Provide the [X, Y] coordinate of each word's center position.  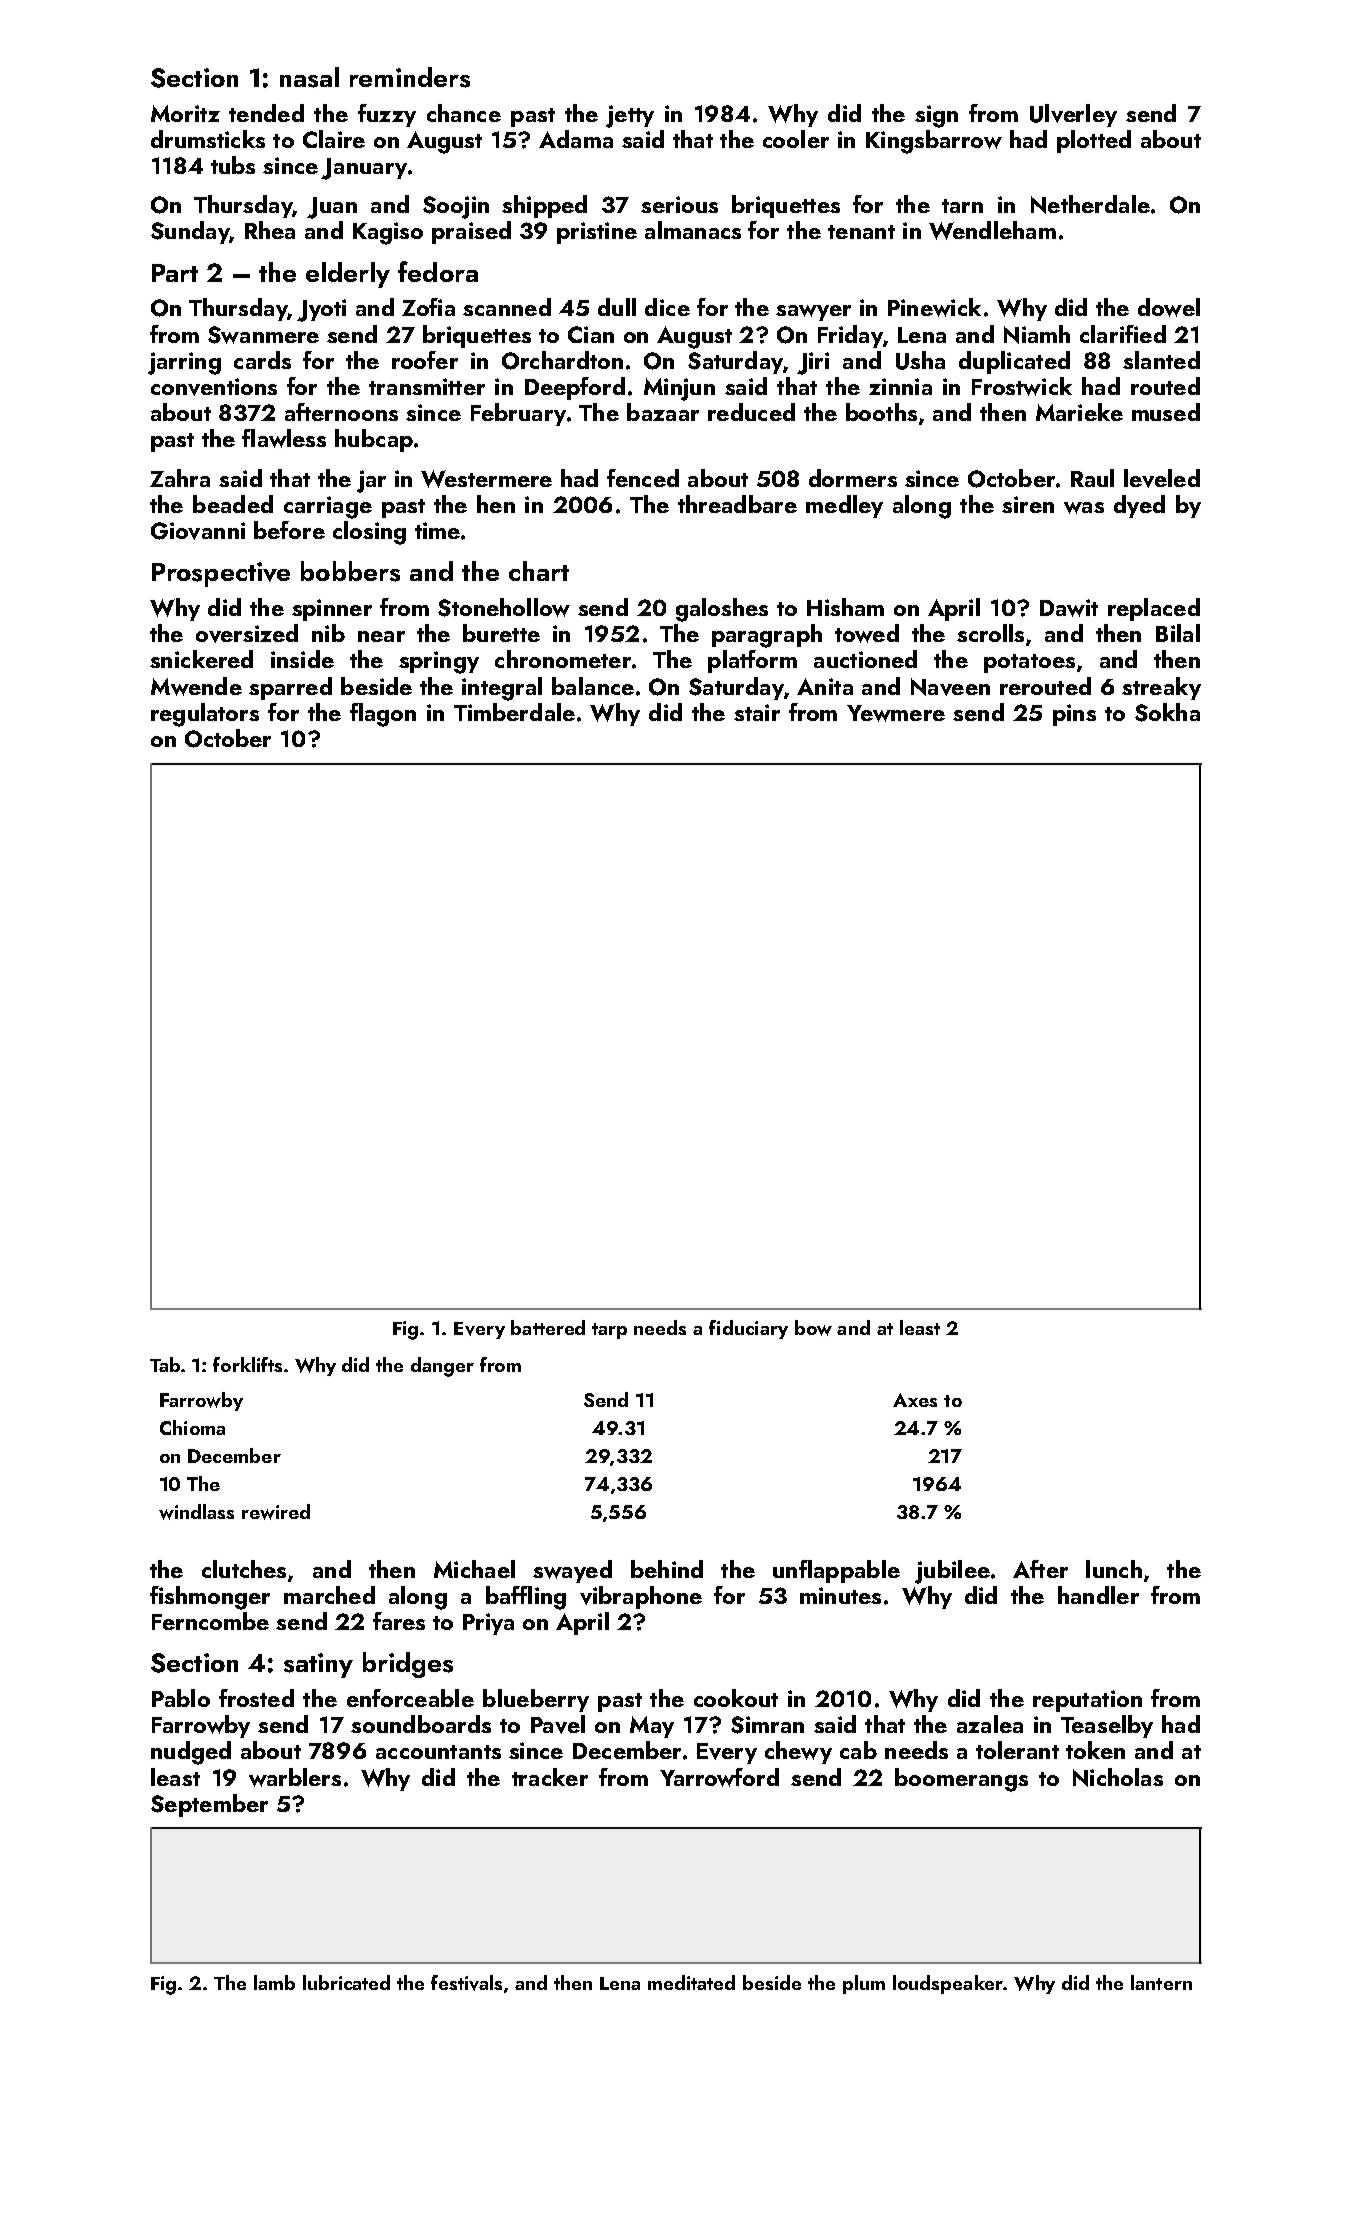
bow [813, 1328]
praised [471, 232]
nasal [309, 77]
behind [667, 1569]
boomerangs [961, 1780]
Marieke [1079, 412]
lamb [274, 1982]
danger [442, 1367]
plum [864, 1984]
